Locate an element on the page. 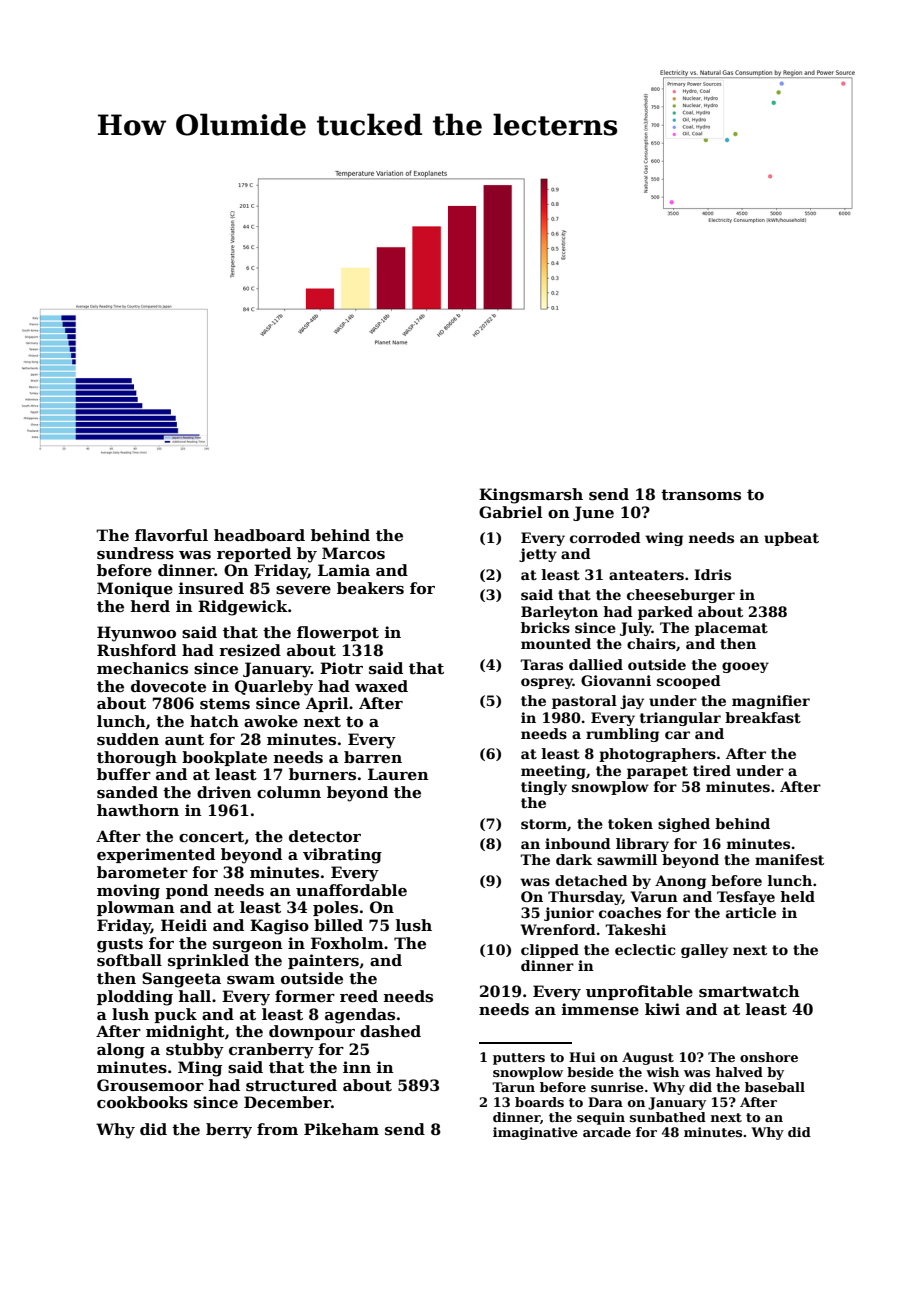 The width and height of the document is (924, 1311). experimented is located at coordinates (156, 855).
